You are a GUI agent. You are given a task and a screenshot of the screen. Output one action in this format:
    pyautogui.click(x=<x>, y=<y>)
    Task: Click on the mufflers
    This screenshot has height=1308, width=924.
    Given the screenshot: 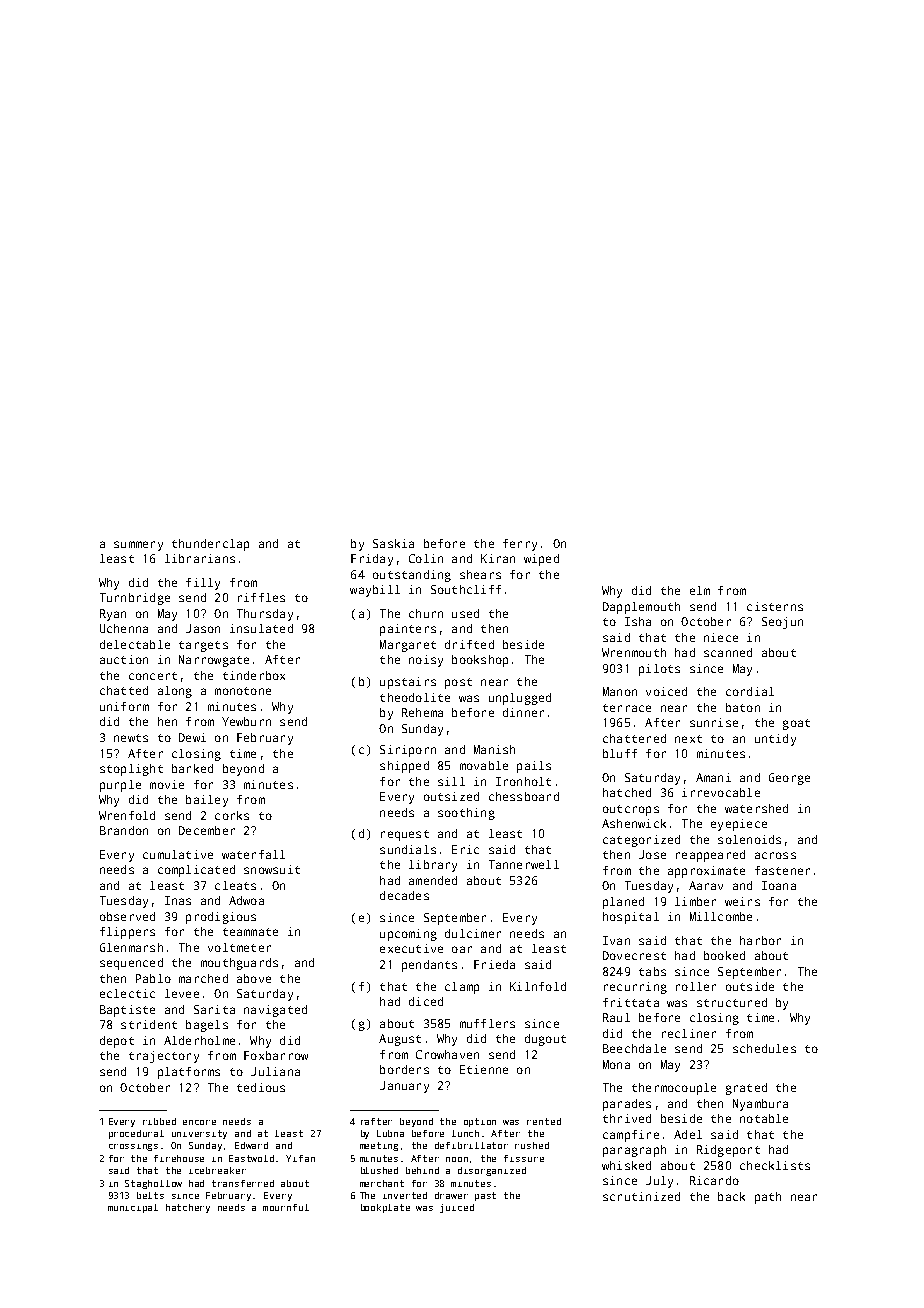 What is the action you would take?
    pyautogui.click(x=487, y=1023)
